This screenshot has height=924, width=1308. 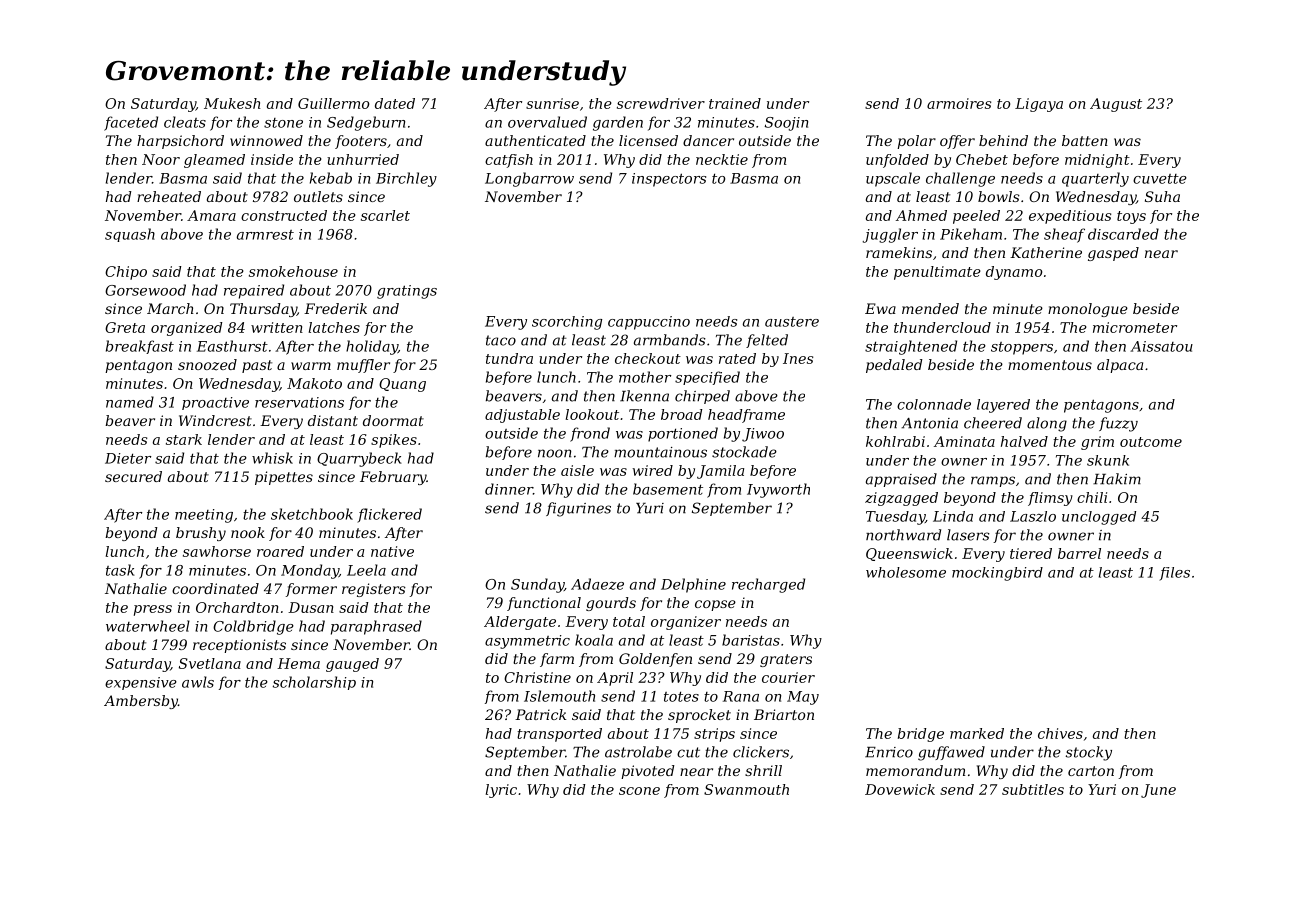 I want to click on juggler, so click(x=890, y=235).
